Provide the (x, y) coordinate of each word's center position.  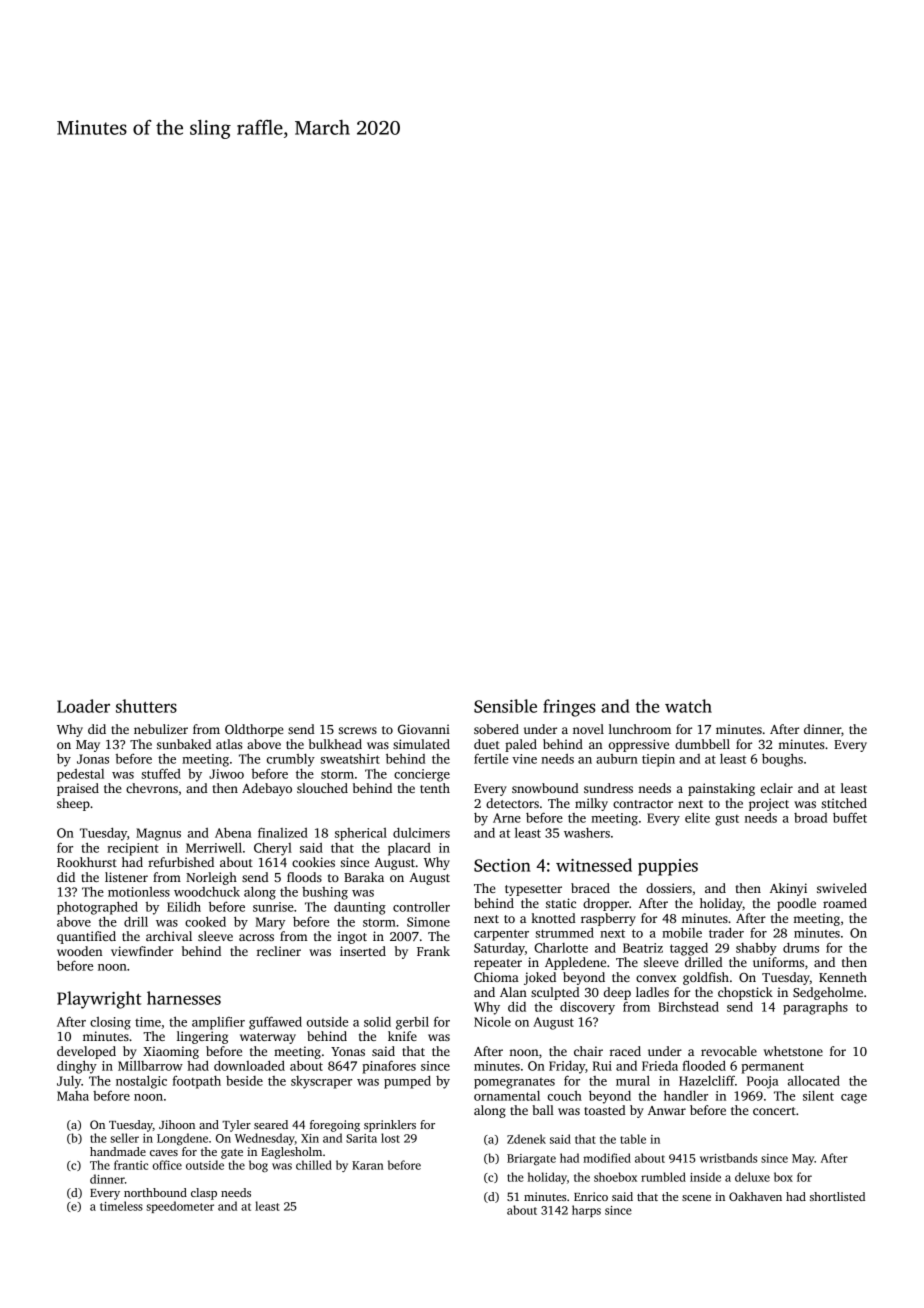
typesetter (533, 890)
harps (586, 1211)
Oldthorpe (254, 730)
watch (688, 706)
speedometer (180, 1207)
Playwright (99, 1000)
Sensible (505, 706)
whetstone (793, 1051)
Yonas (348, 1051)
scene (696, 1198)
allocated (814, 1080)
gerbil (412, 1023)
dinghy (77, 1067)
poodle (796, 904)
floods (304, 877)
